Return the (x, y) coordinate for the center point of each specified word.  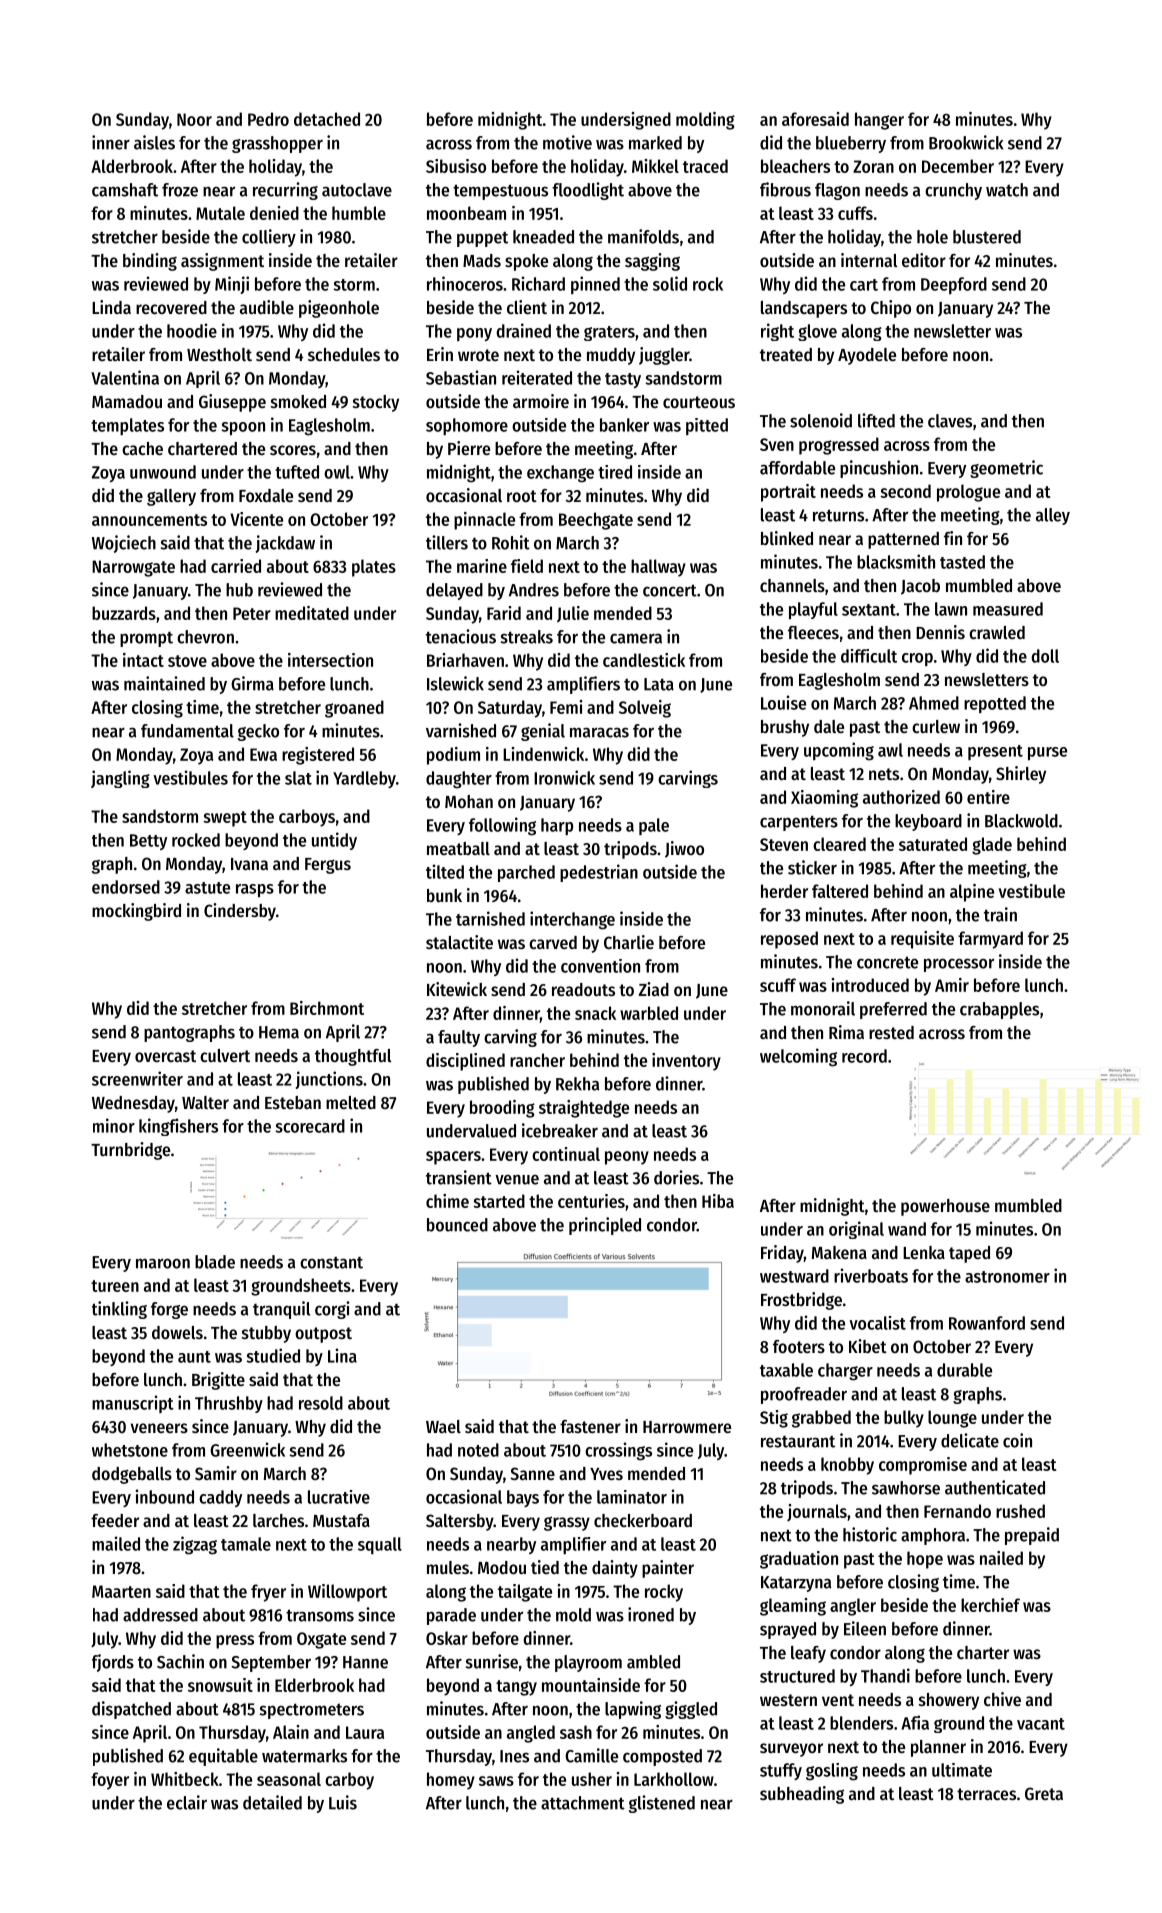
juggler (664, 356)
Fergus (328, 866)
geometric (1006, 469)
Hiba (718, 1201)
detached (327, 119)
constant (331, 1263)
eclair (187, 1802)
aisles (154, 142)
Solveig (645, 709)
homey (451, 1781)
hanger (879, 121)
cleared (839, 844)
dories (676, 1177)
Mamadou (127, 401)
